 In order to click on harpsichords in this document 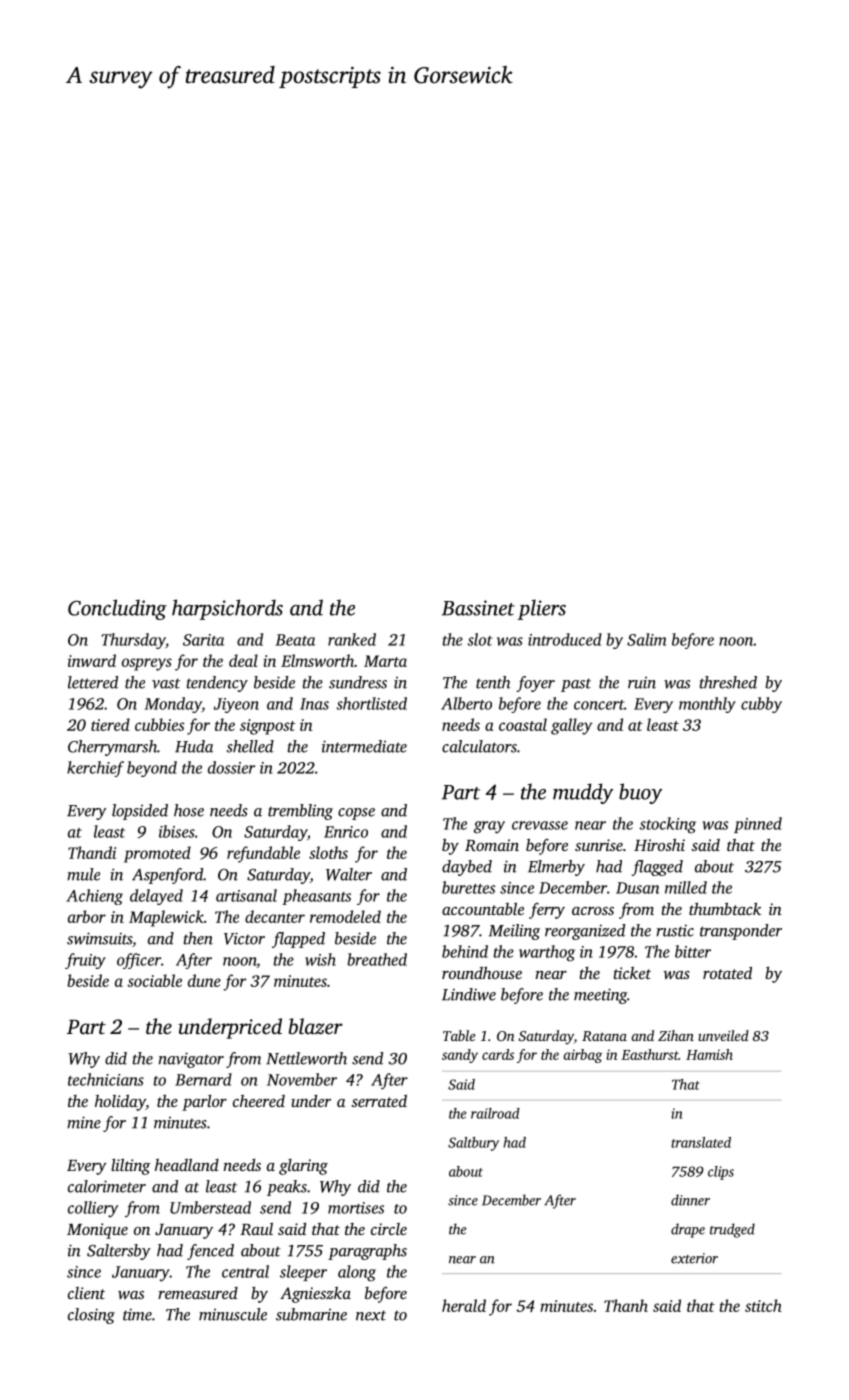, I will do `click(227, 609)`.
